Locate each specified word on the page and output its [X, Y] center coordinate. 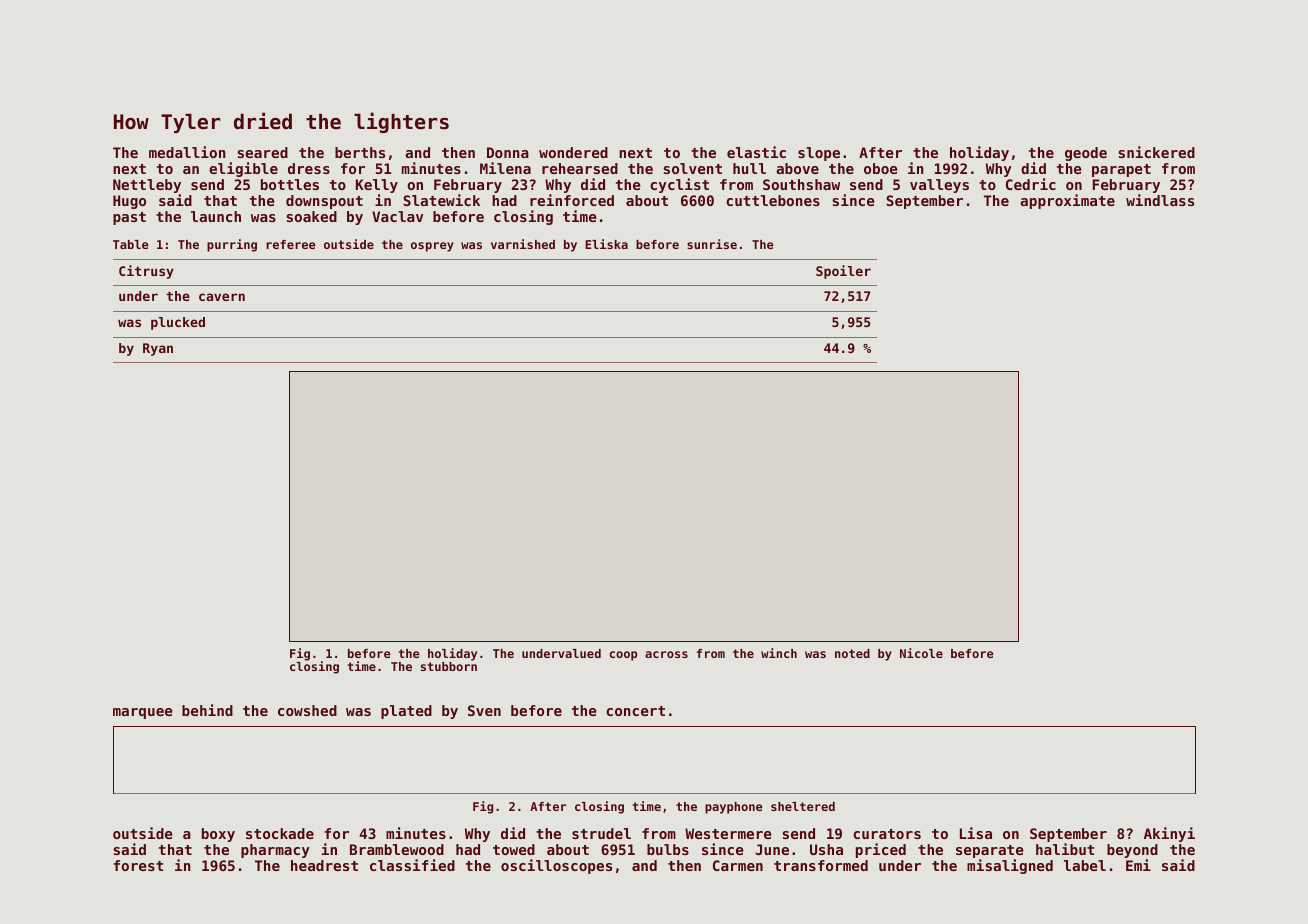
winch [779, 653]
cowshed [307, 710]
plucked [178, 323]
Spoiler [843, 272]
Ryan [158, 349]
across [666, 654]
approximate [1067, 201]
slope [819, 154]
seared [262, 152]
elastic [756, 152]
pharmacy [275, 851]
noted [852, 653]
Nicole [921, 653]
